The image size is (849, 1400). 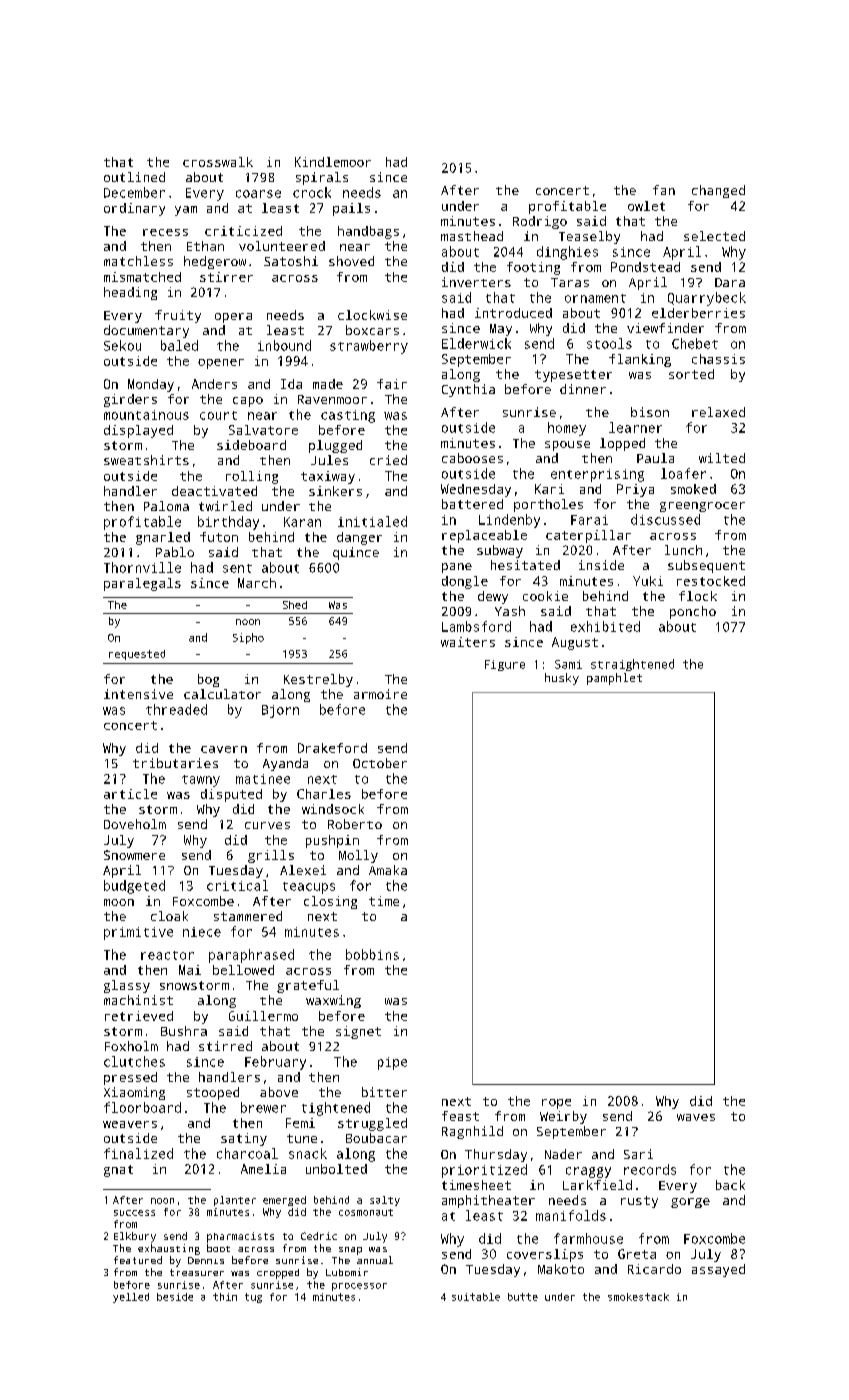 I want to click on lopped, so click(x=622, y=444).
